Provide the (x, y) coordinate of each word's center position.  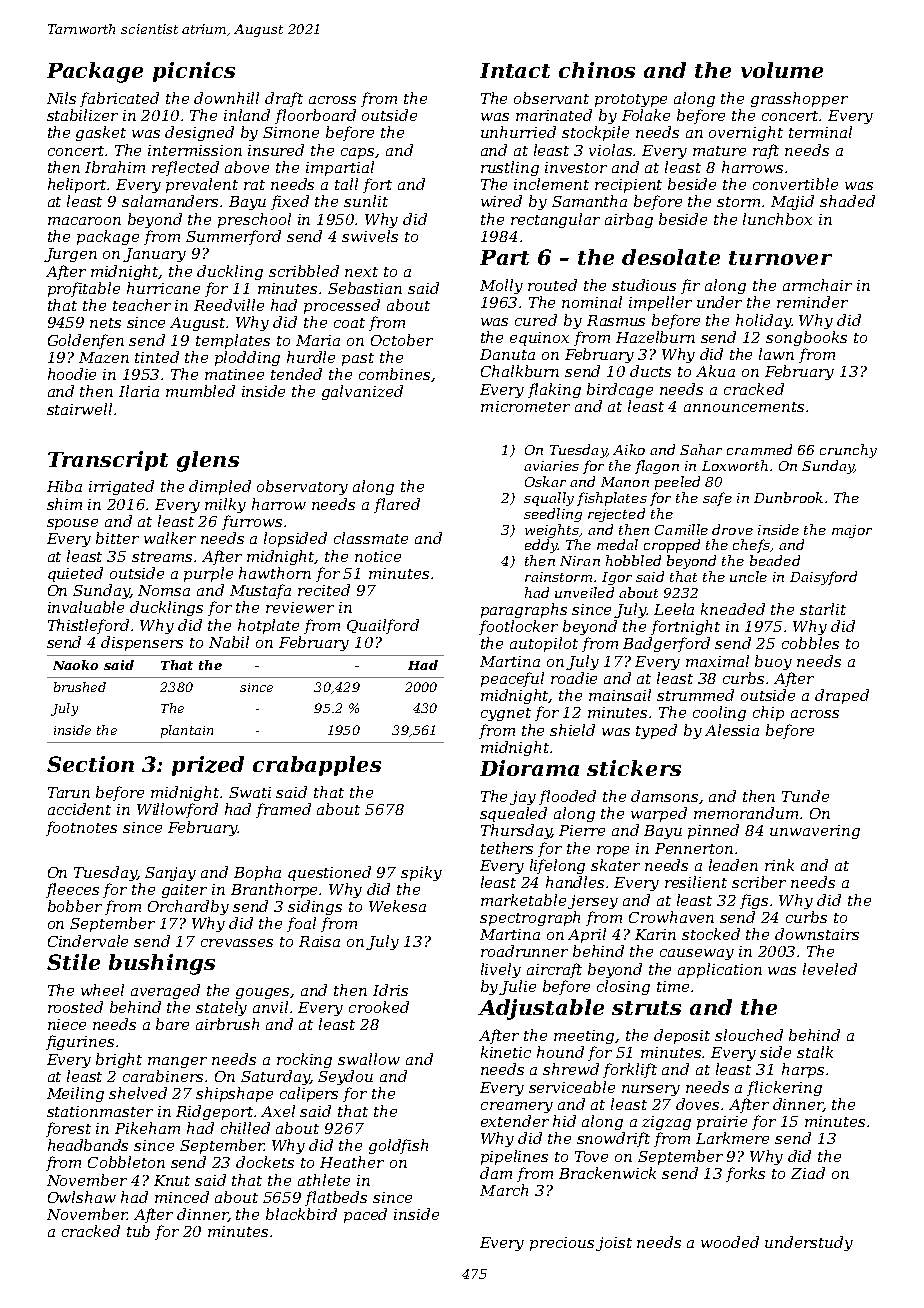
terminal (820, 132)
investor (576, 167)
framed (283, 810)
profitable (84, 289)
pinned (713, 831)
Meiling (75, 1094)
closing (623, 987)
